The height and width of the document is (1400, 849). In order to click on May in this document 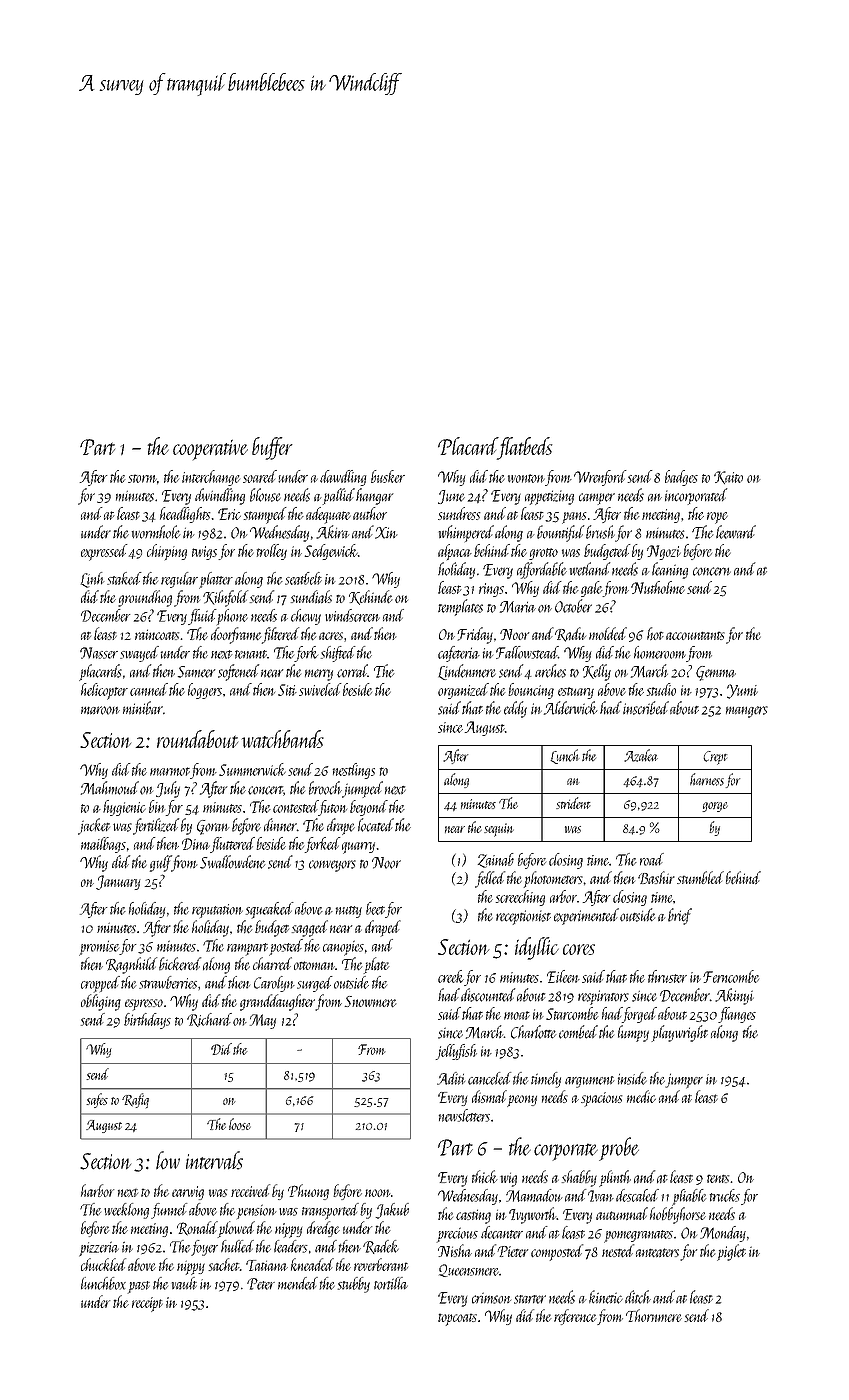, I will do `click(263, 1021)`.
